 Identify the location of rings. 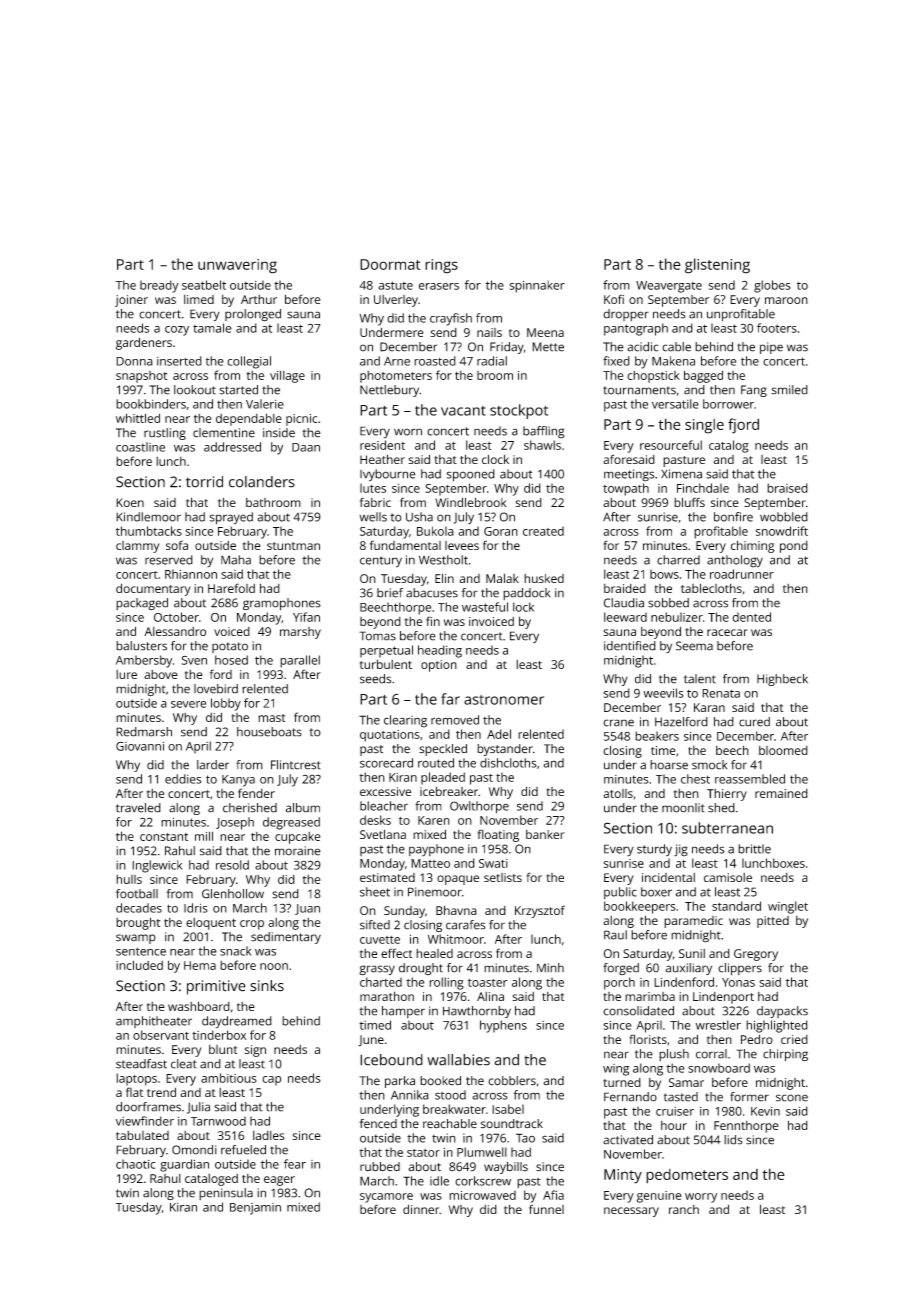
(441, 266).
